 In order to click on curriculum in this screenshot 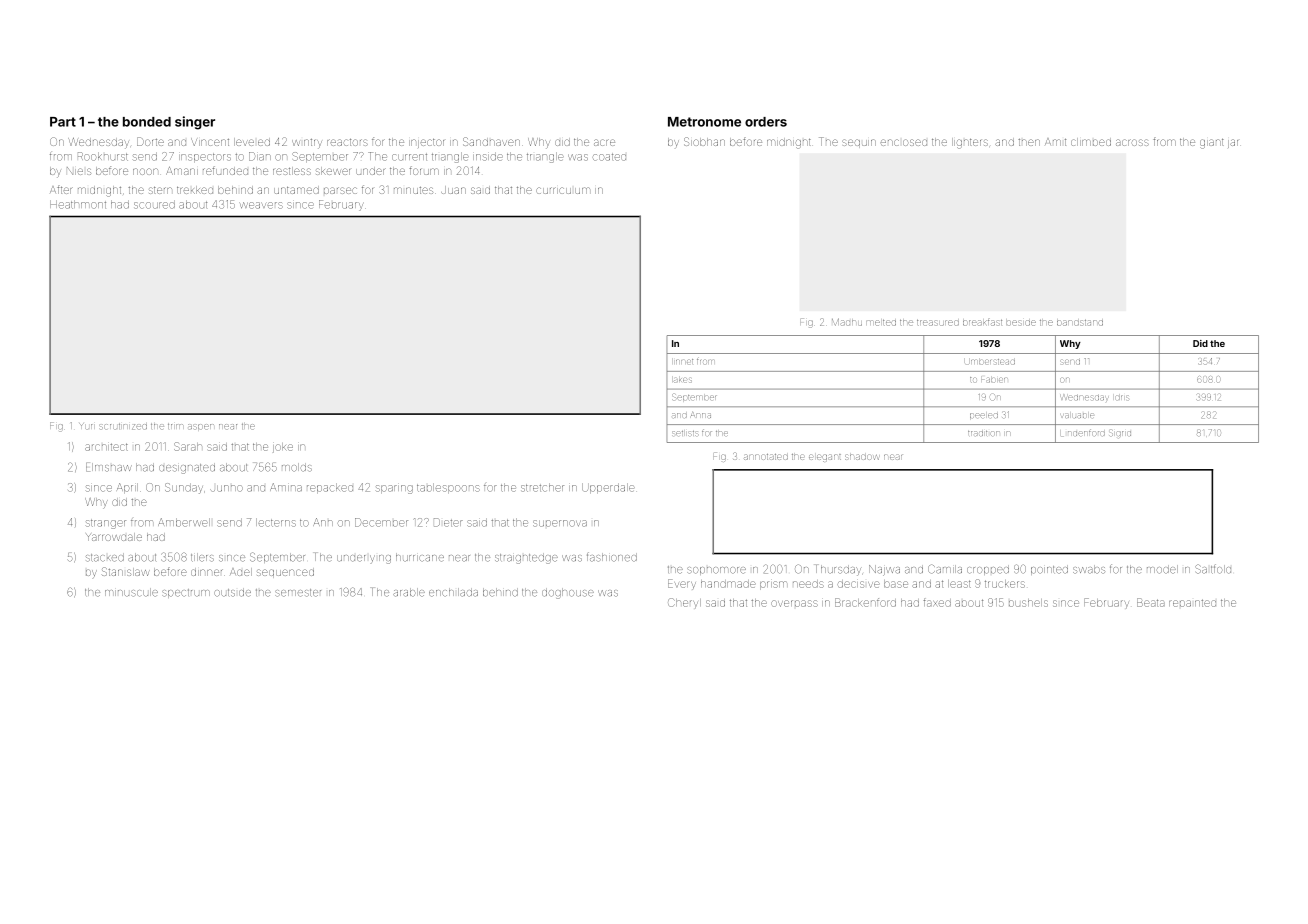, I will do `click(563, 190)`.
